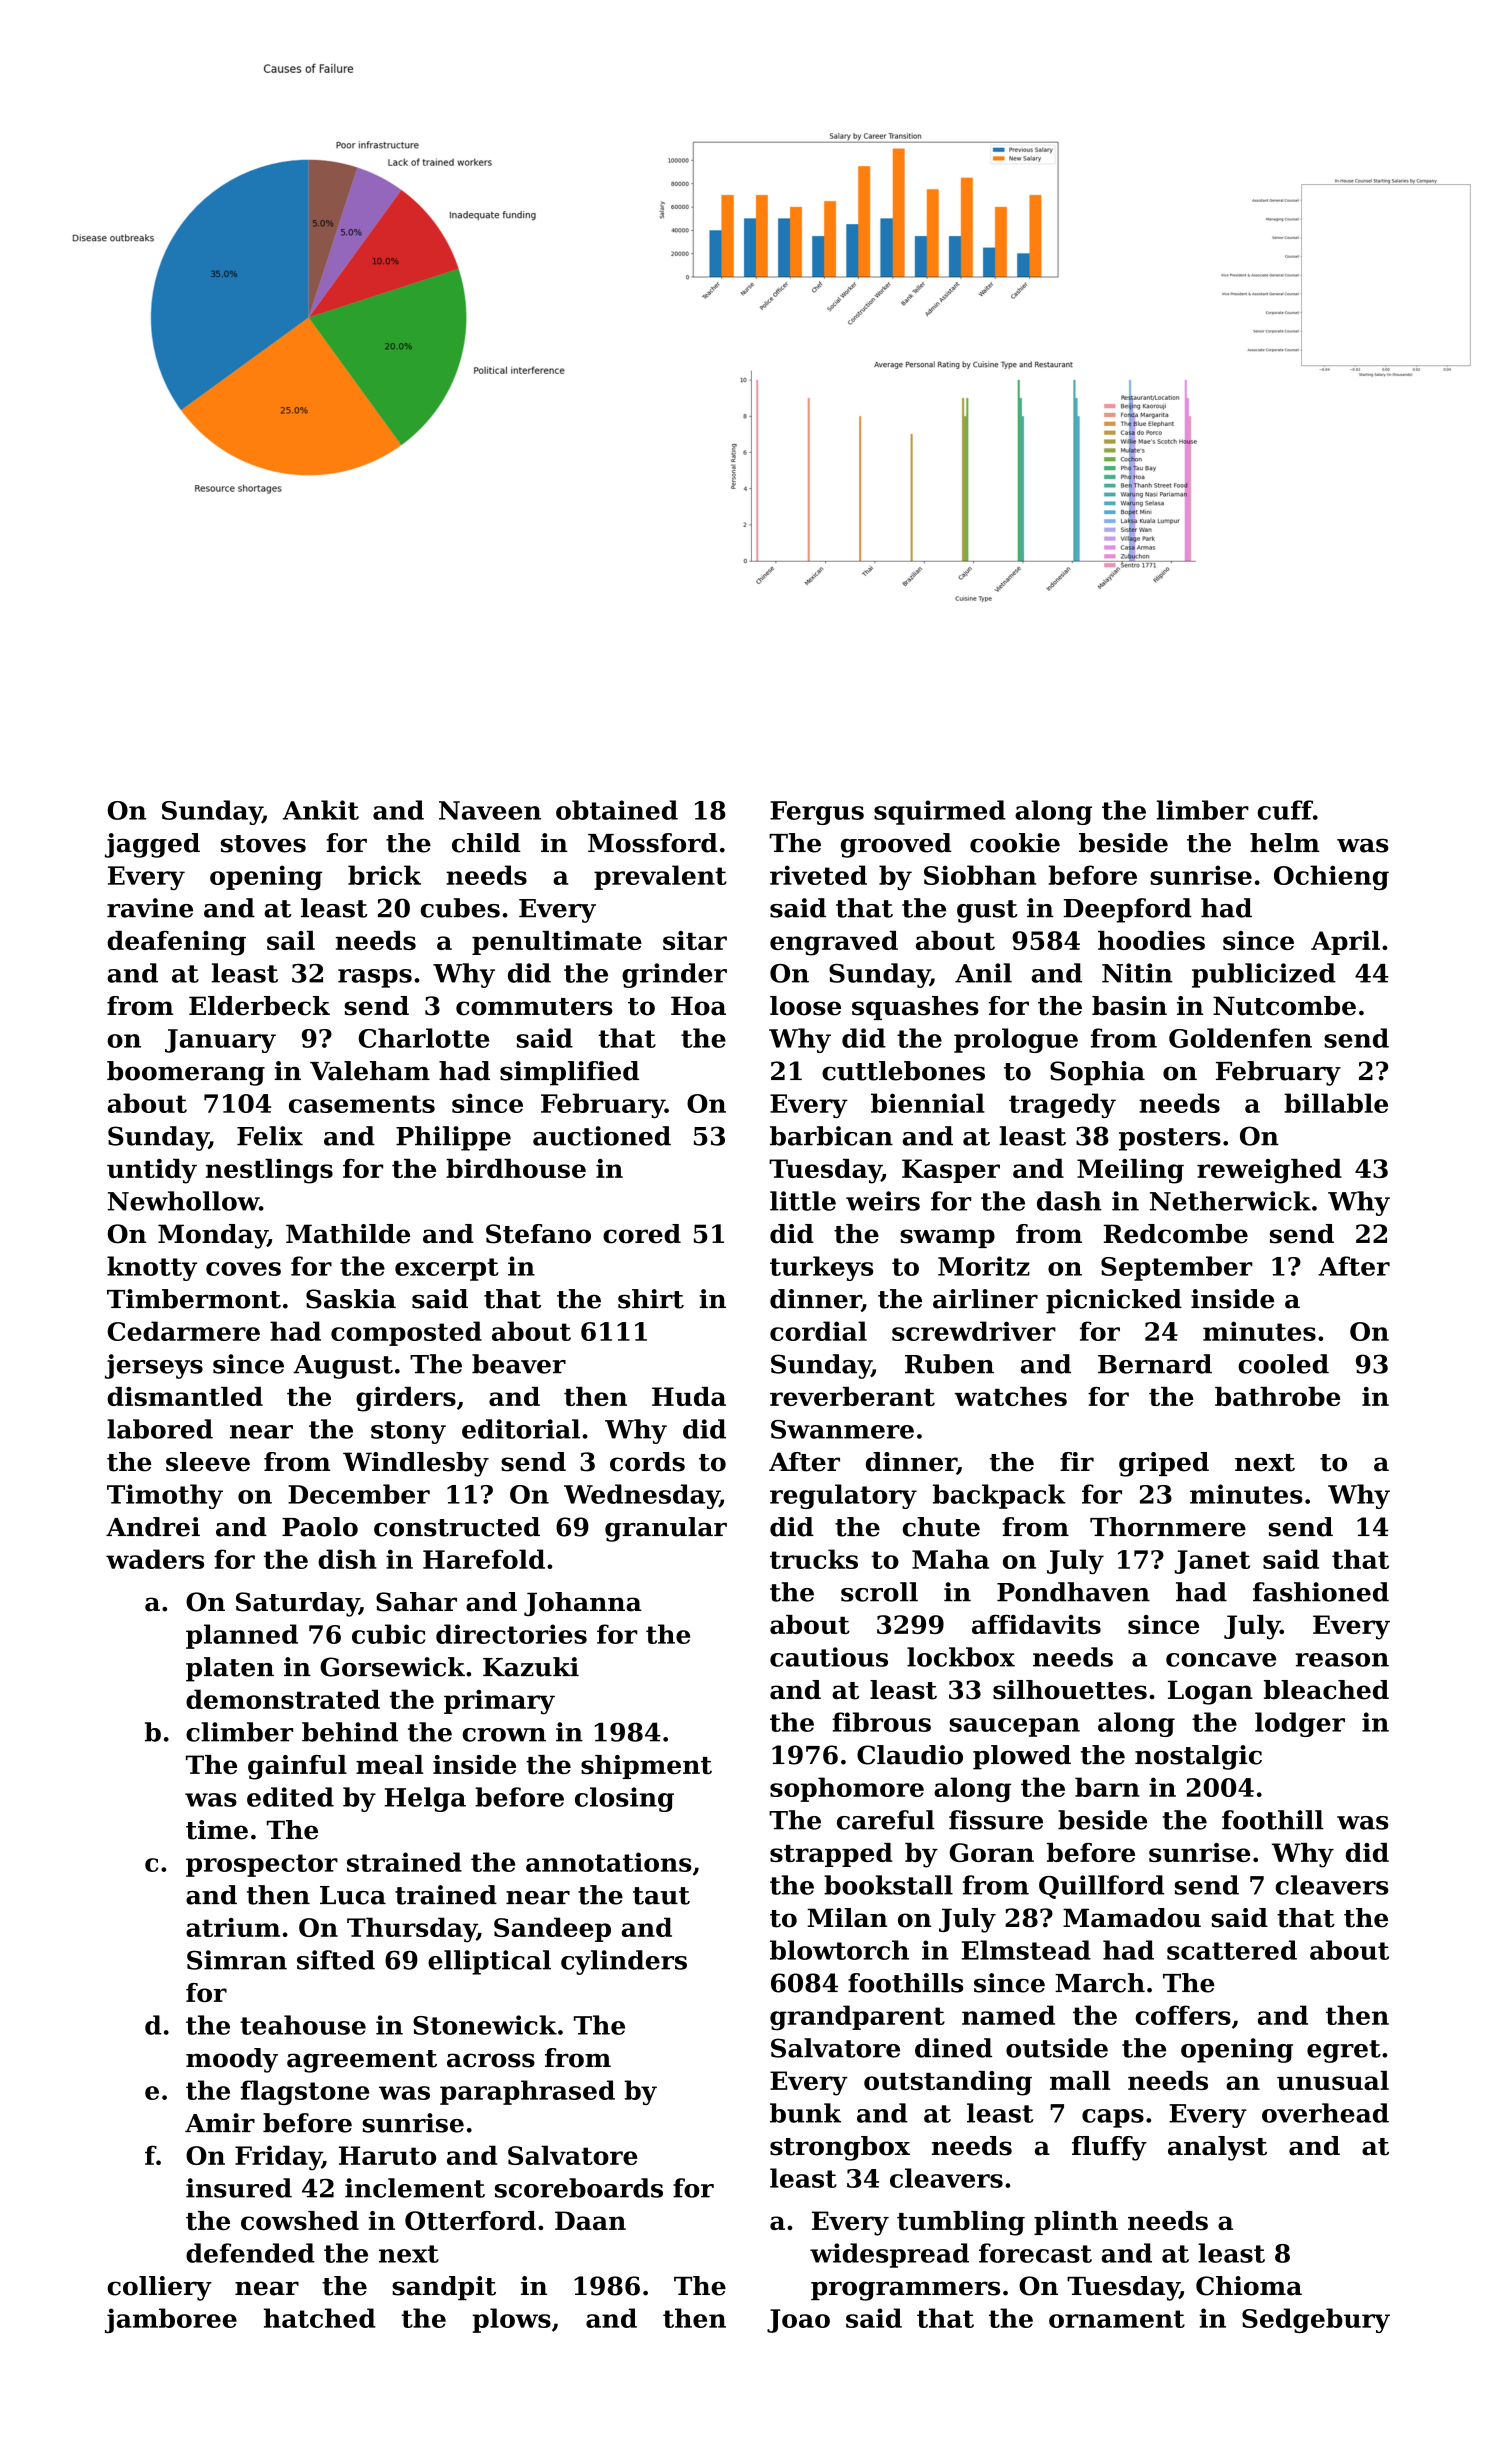  I want to click on Valeham, so click(370, 1071).
